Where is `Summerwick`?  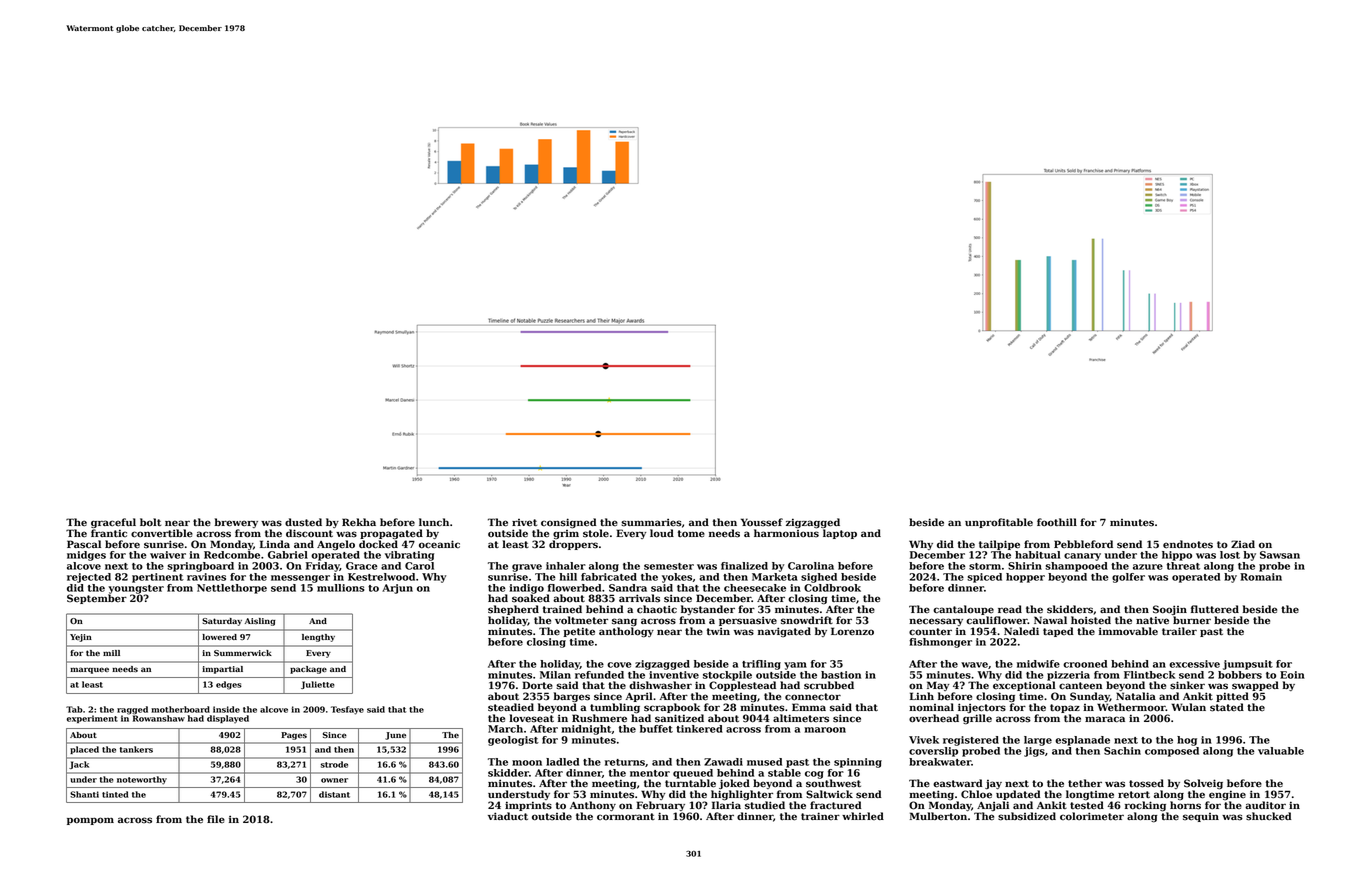
Summerwick is located at coordinates (243, 653).
